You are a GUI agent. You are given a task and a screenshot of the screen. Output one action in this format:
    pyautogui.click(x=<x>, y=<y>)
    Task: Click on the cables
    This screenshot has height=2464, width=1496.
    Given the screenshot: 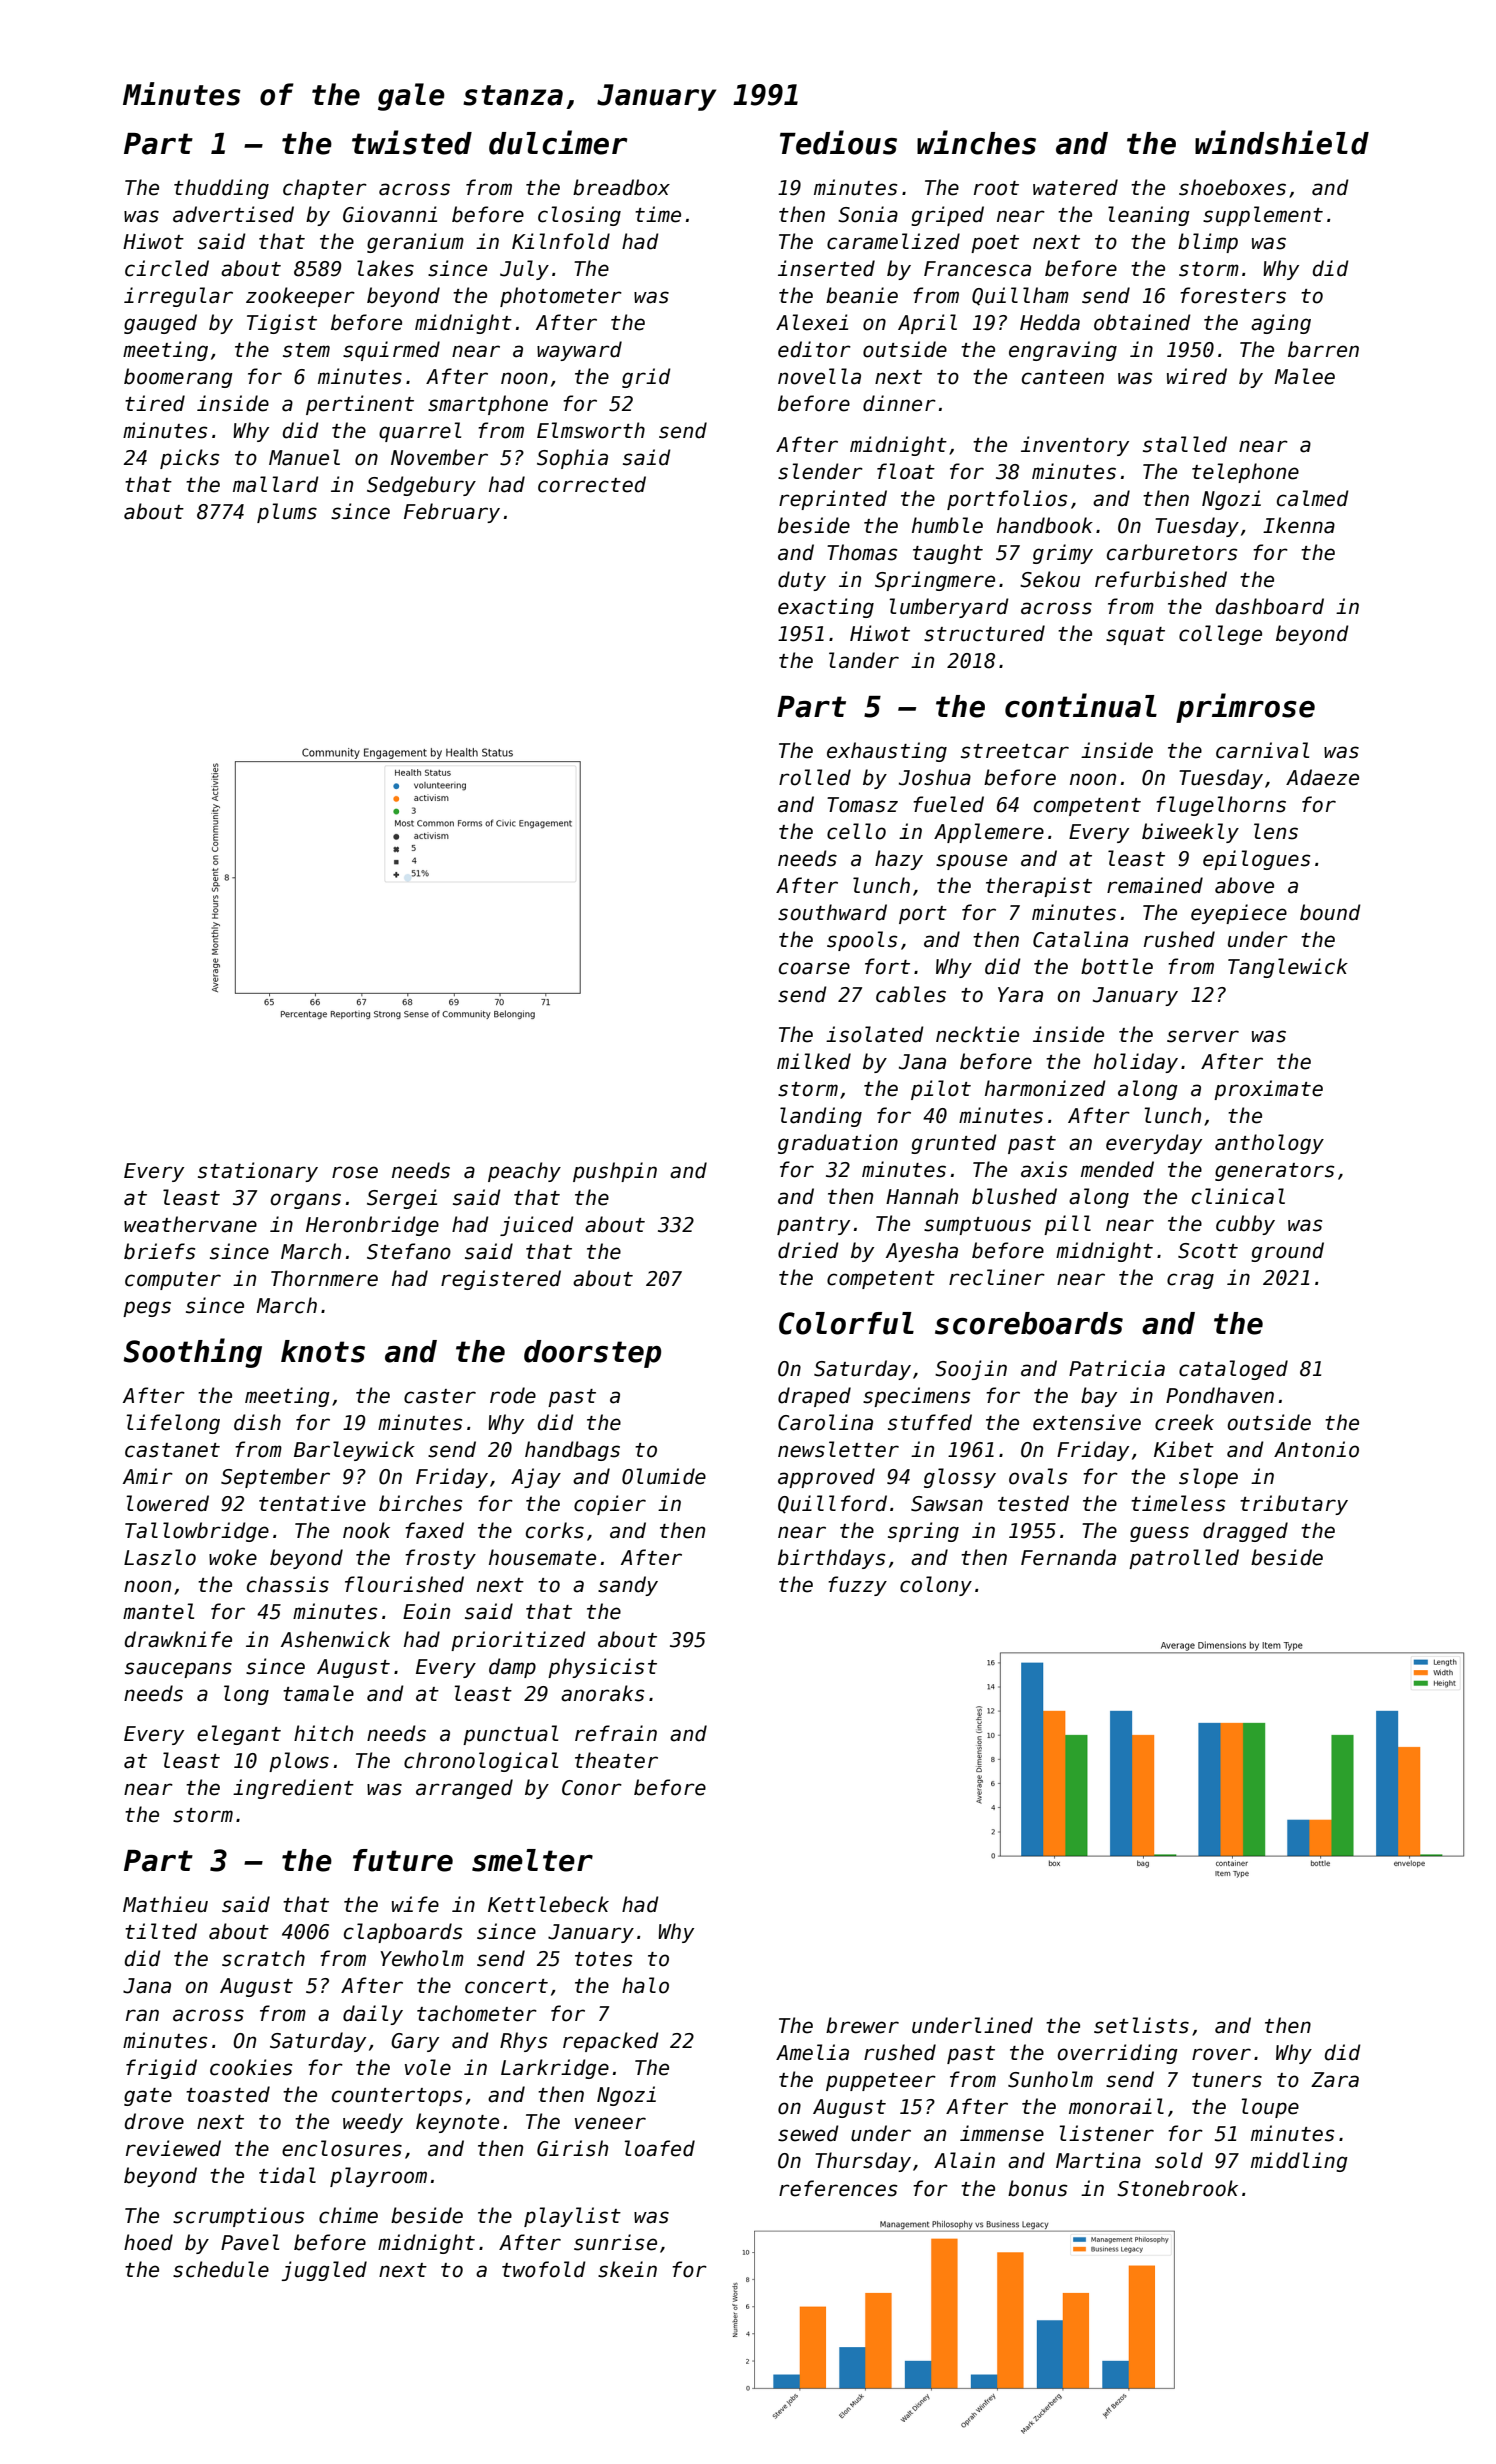 What is the action you would take?
    pyautogui.click(x=911, y=994)
